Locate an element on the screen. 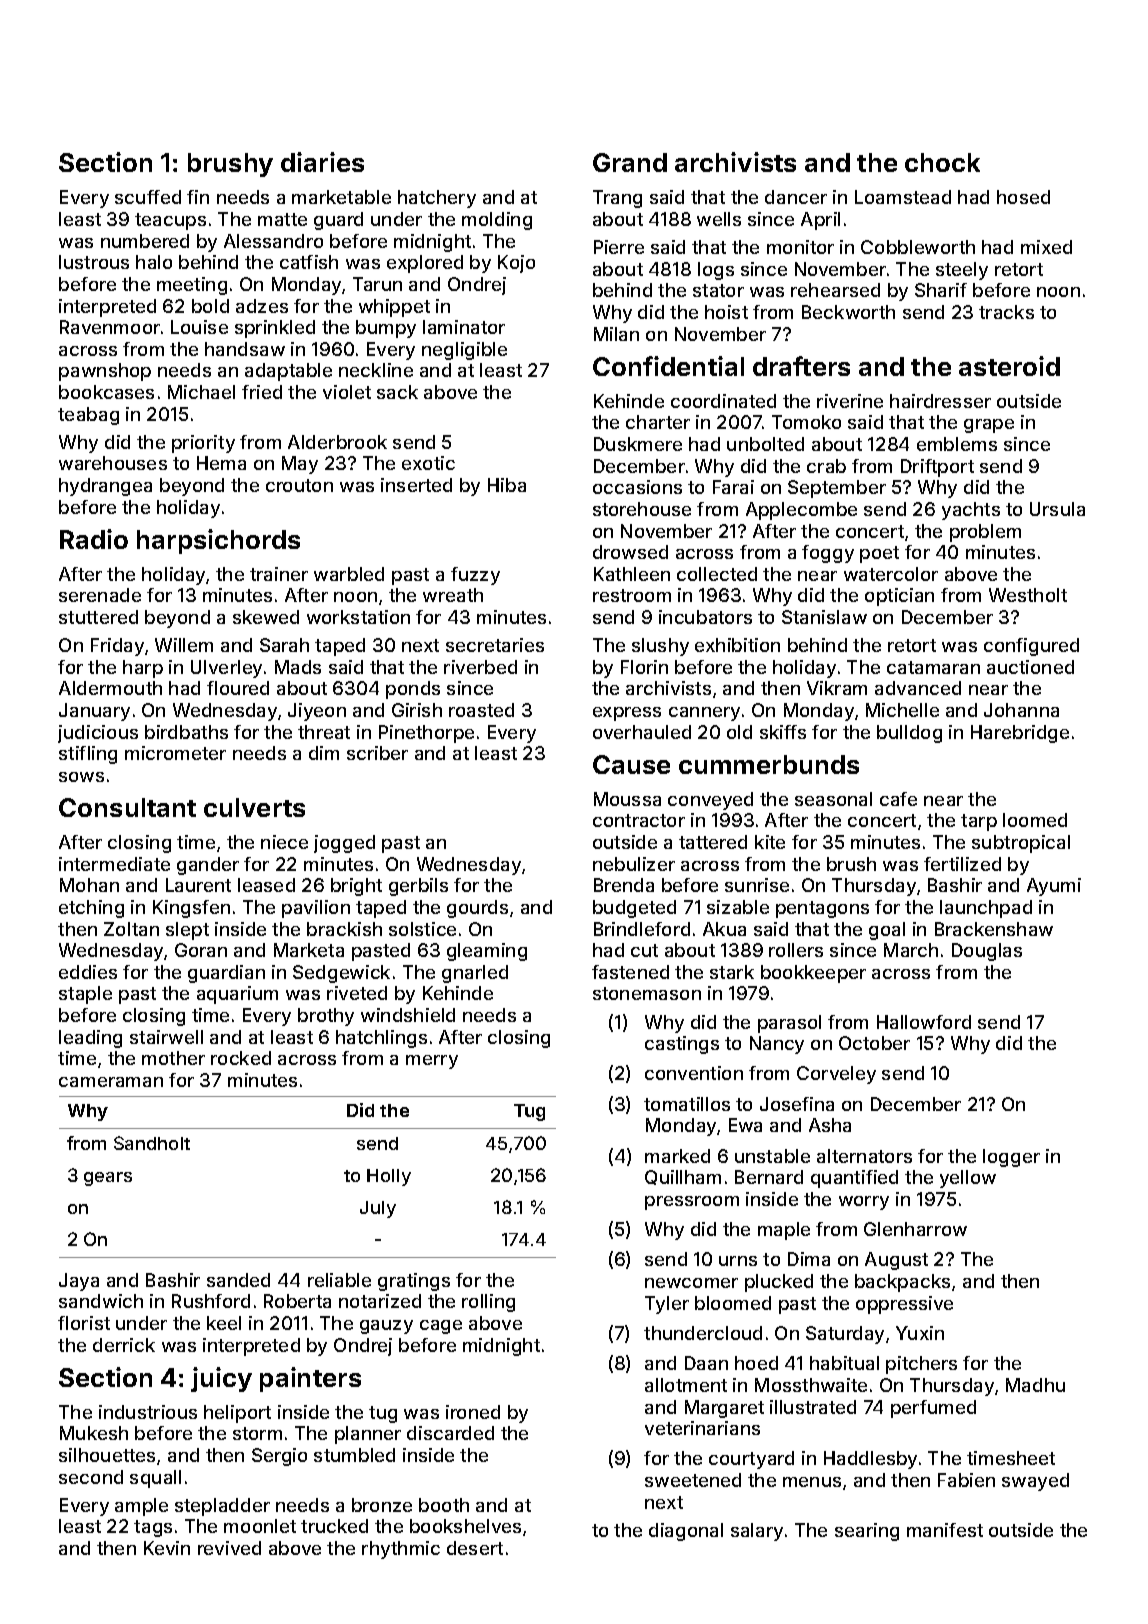 This screenshot has height=1624, width=1148. Pierre is located at coordinates (619, 247).
